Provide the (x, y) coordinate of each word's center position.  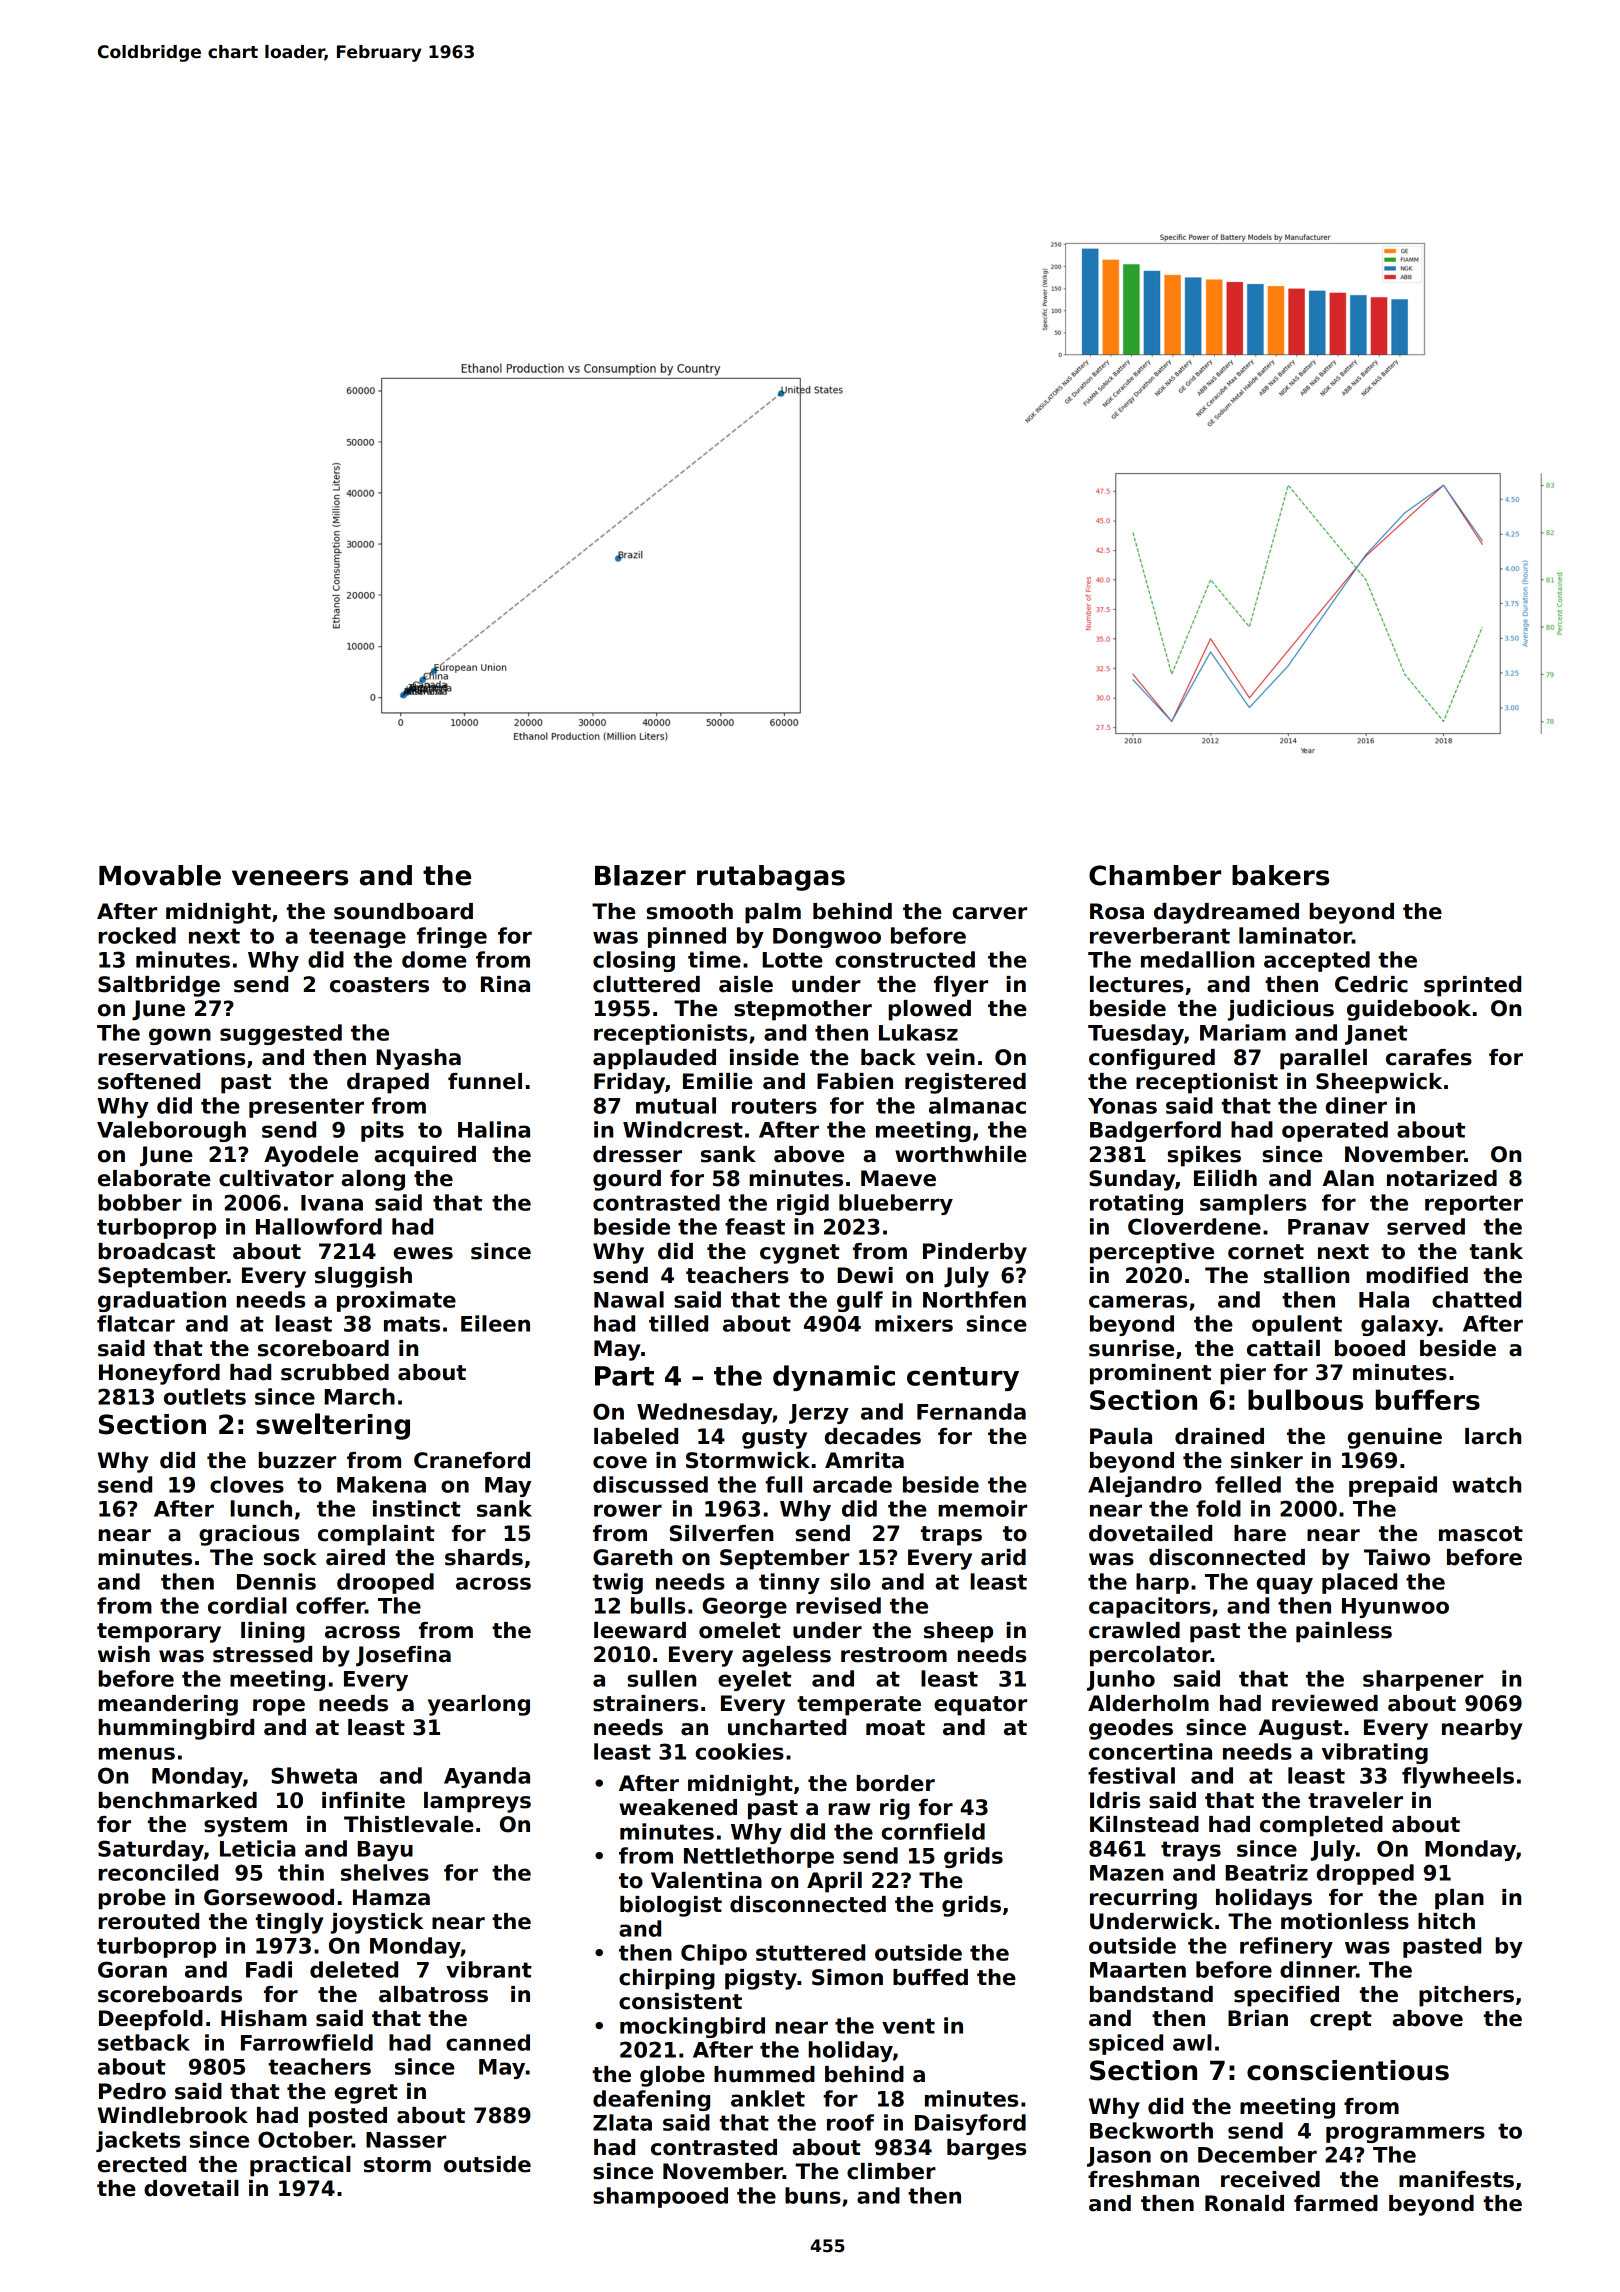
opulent (1297, 1325)
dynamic (834, 1378)
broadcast (157, 1251)
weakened (678, 1807)
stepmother (803, 1010)
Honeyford (159, 1374)
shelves (385, 1872)
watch (1486, 1484)
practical (300, 2166)
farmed (1336, 2203)
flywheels (1458, 1777)
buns (813, 2195)
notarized (1442, 1178)
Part (624, 1376)
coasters (379, 985)
